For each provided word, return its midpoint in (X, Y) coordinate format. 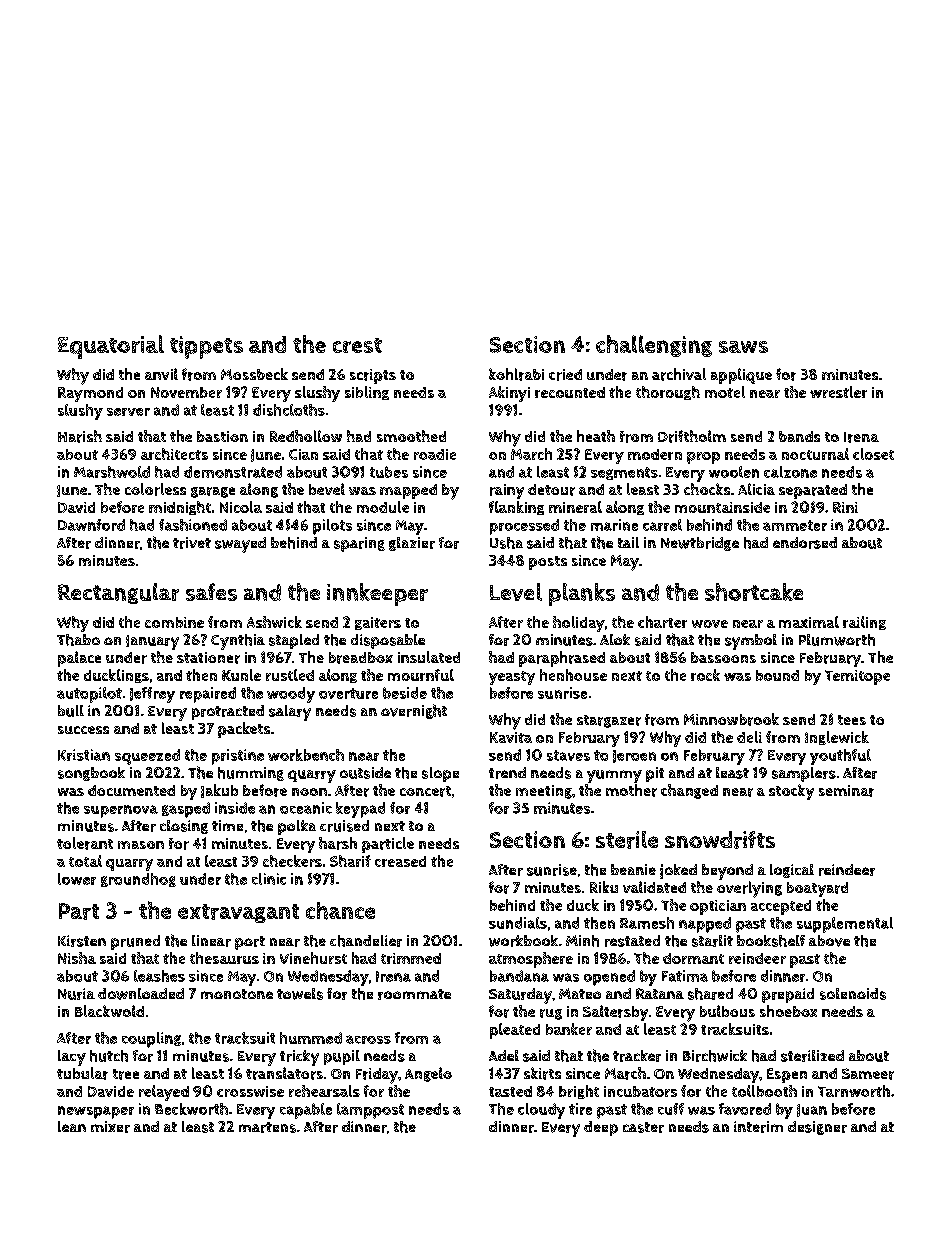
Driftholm (692, 436)
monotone (237, 994)
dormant (693, 958)
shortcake (754, 592)
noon (309, 792)
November (186, 392)
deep (601, 1128)
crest (357, 345)
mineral (575, 507)
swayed (240, 545)
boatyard (817, 889)
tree (126, 1074)
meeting (544, 792)
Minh (582, 941)
